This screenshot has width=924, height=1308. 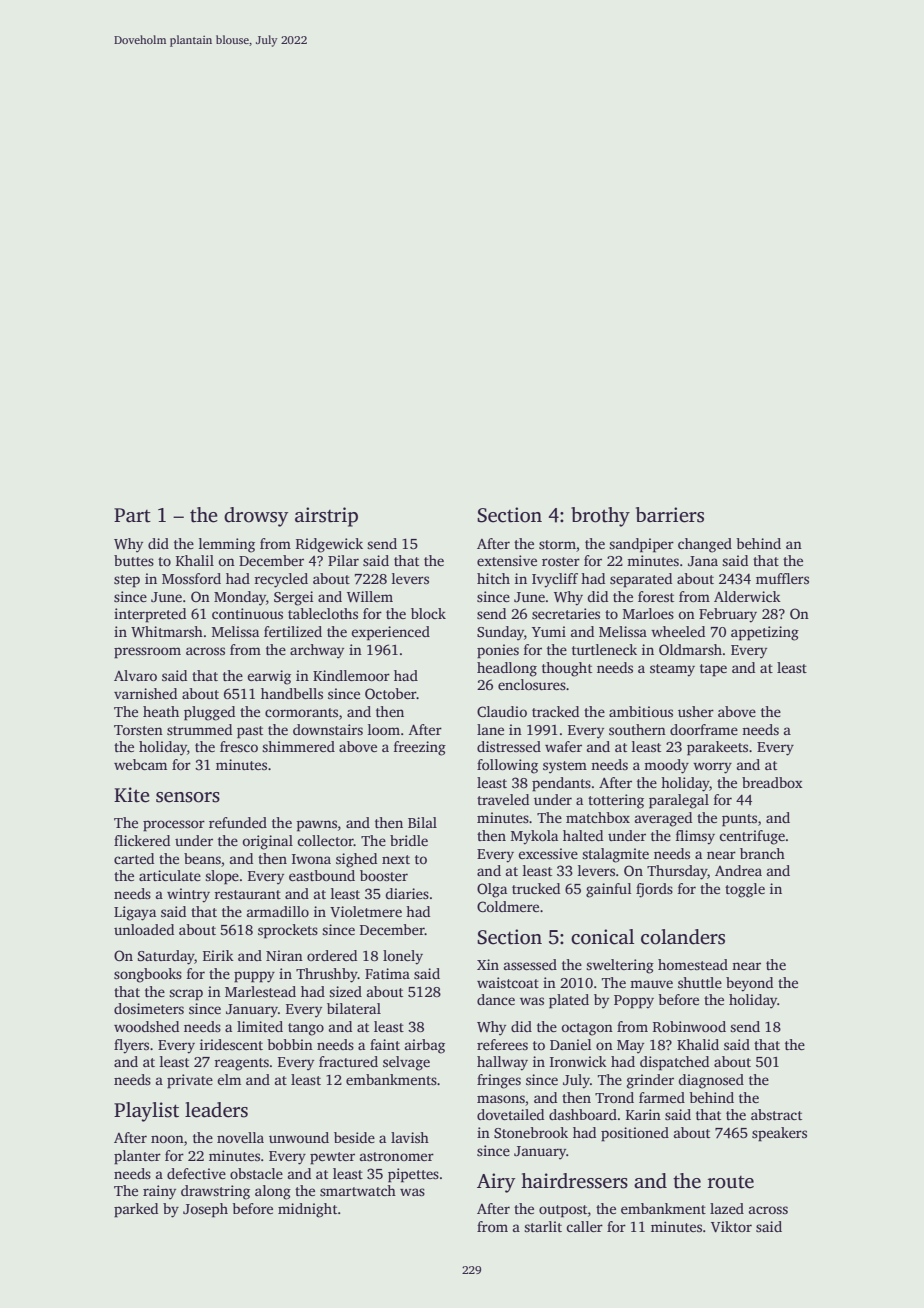 What do you see at coordinates (269, 677) in the screenshot?
I see `earwig` at bounding box center [269, 677].
